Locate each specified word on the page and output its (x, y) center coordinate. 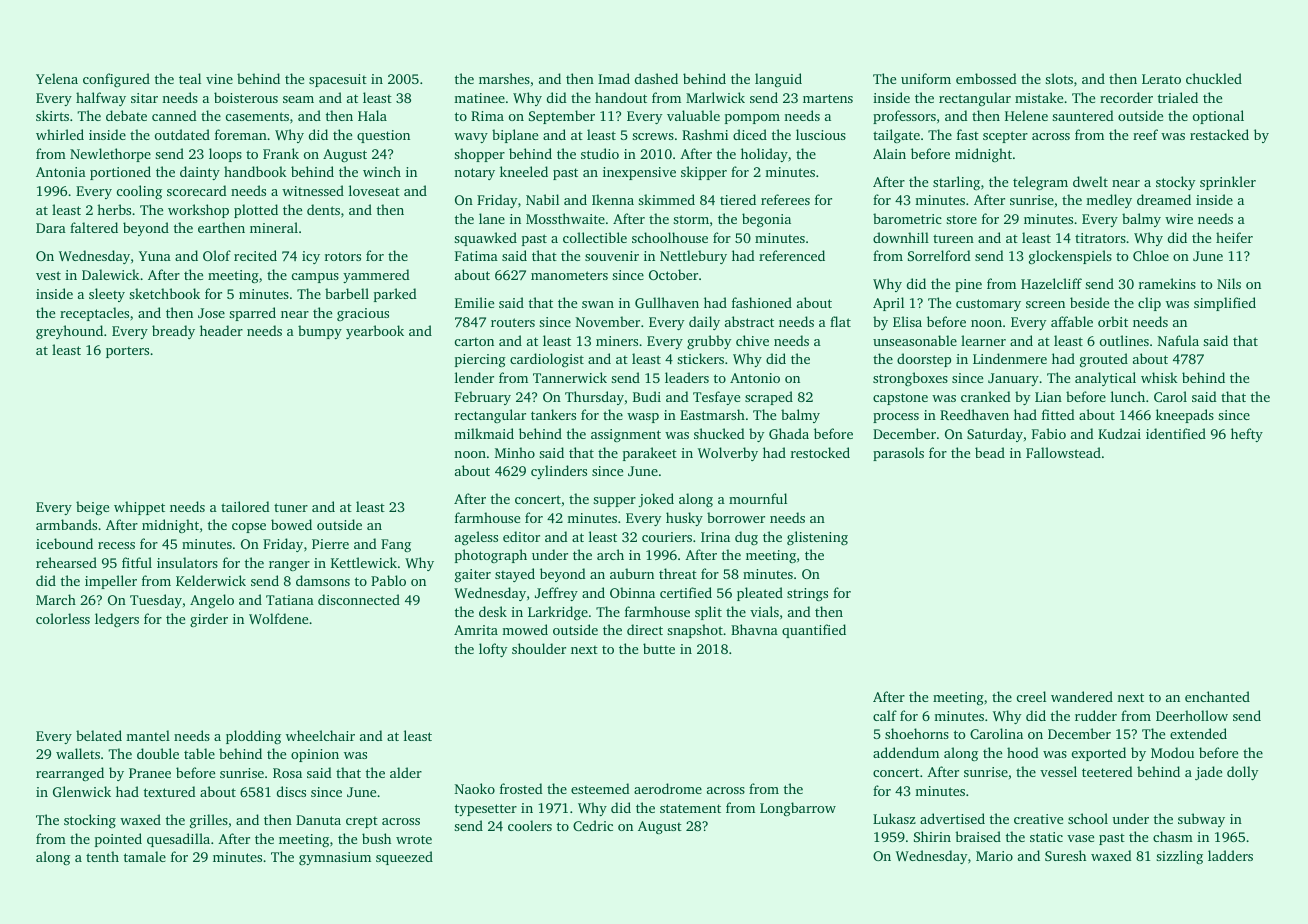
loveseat (374, 190)
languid (778, 80)
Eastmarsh (712, 414)
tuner (291, 507)
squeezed (404, 858)
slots (1059, 78)
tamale (145, 856)
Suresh (1065, 855)
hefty (1247, 435)
